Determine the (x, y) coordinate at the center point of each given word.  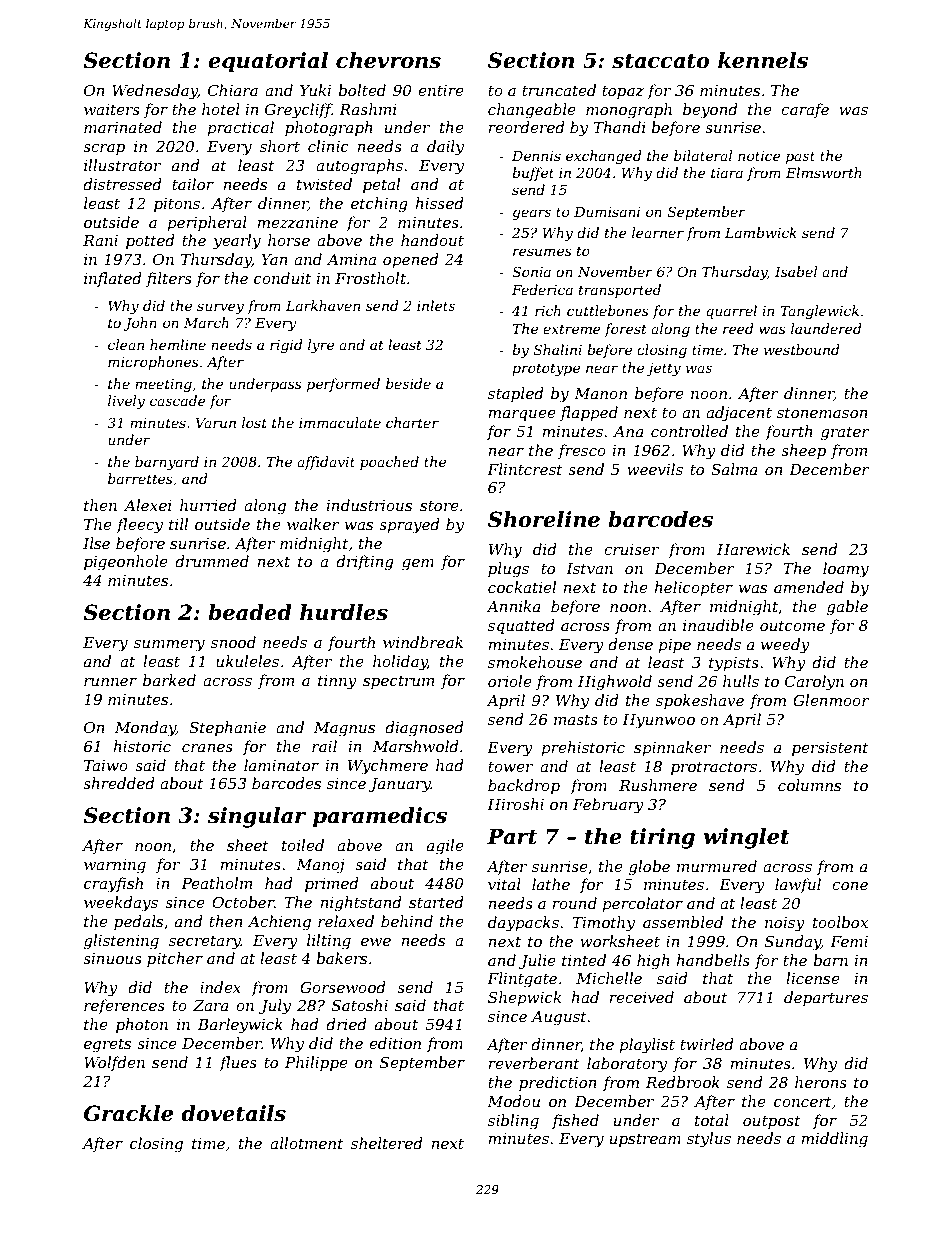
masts (576, 719)
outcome (792, 625)
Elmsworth (824, 172)
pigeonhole (126, 563)
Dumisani (607, 212)
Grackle (128, 1113)
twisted (324, 184)
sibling (513, 1122)
